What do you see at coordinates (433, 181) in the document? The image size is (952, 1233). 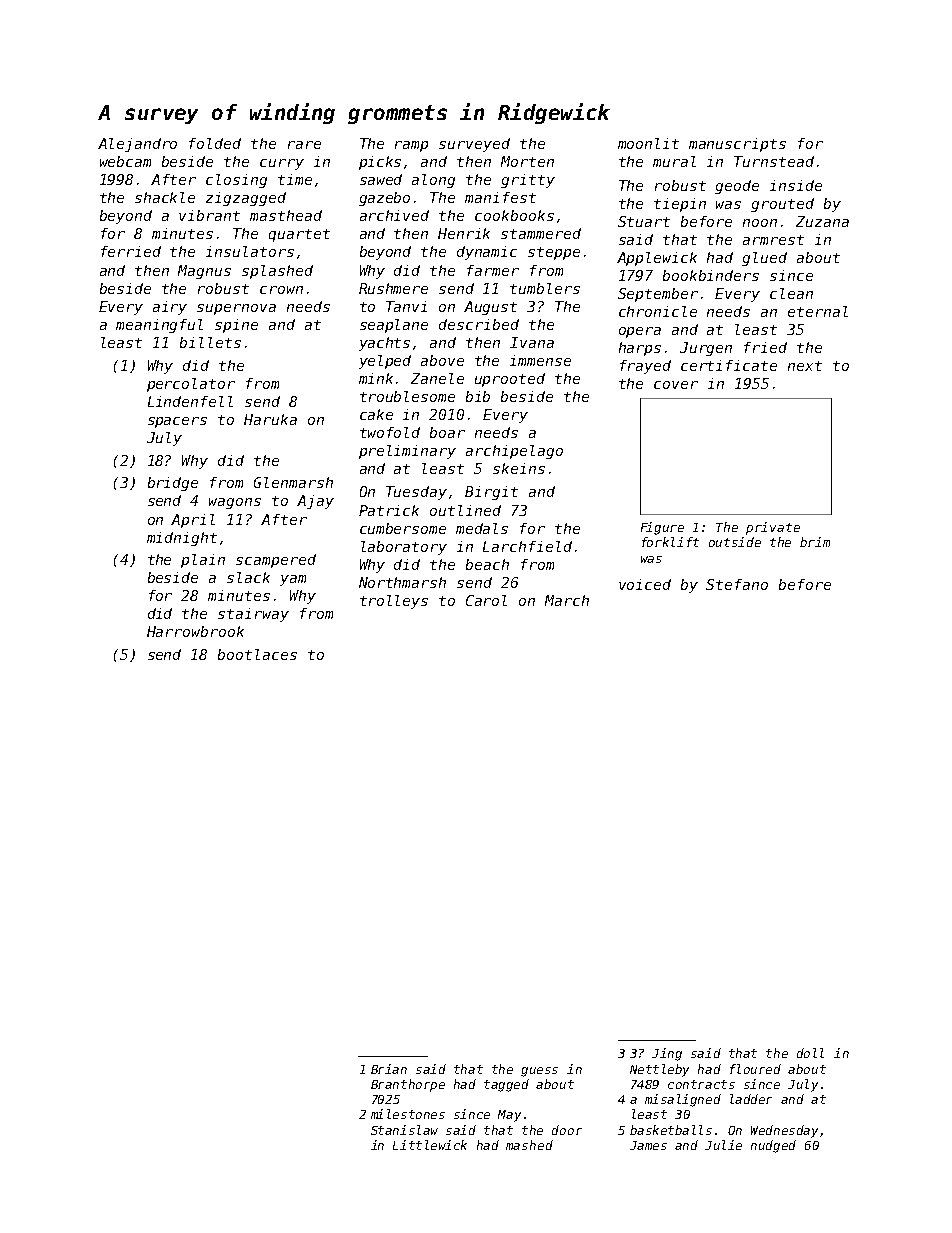 I see `along` at bounding box center [433, 181].
